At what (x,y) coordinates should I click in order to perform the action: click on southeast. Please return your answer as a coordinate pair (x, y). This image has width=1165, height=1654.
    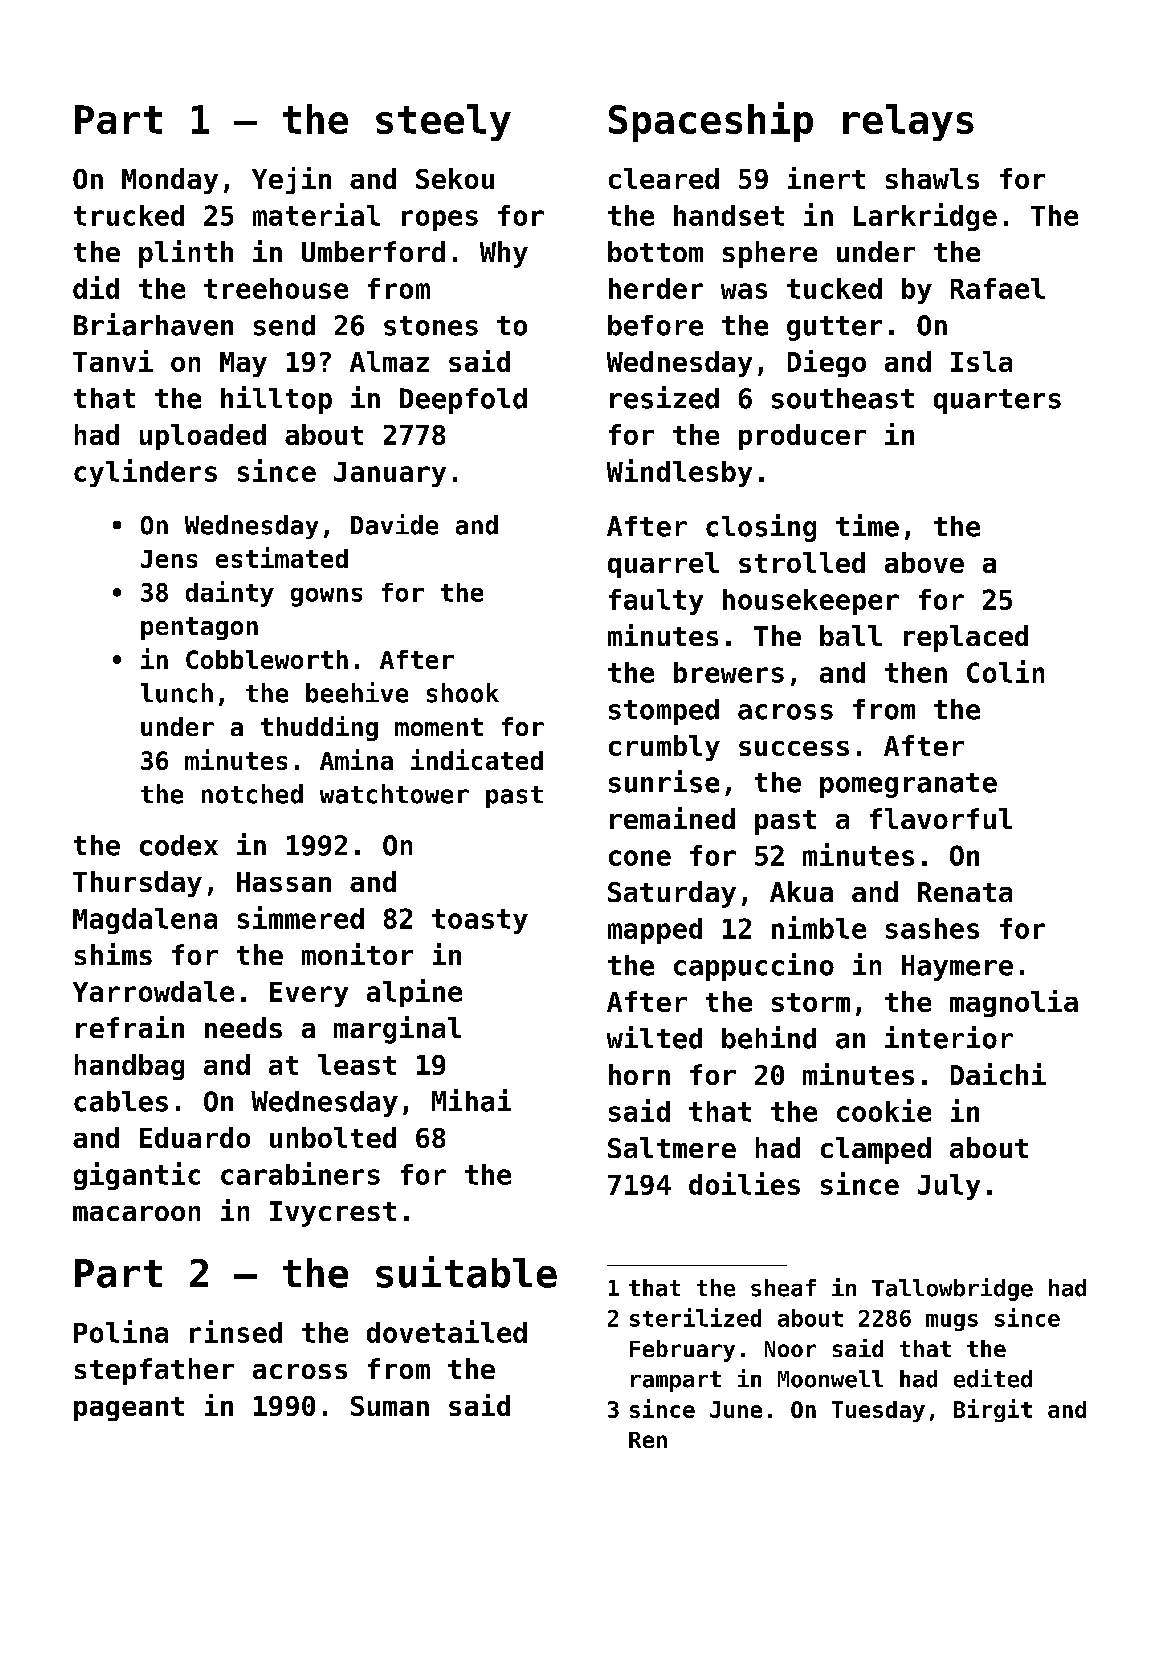
    Looking at the image, I should click on (843, 398).
